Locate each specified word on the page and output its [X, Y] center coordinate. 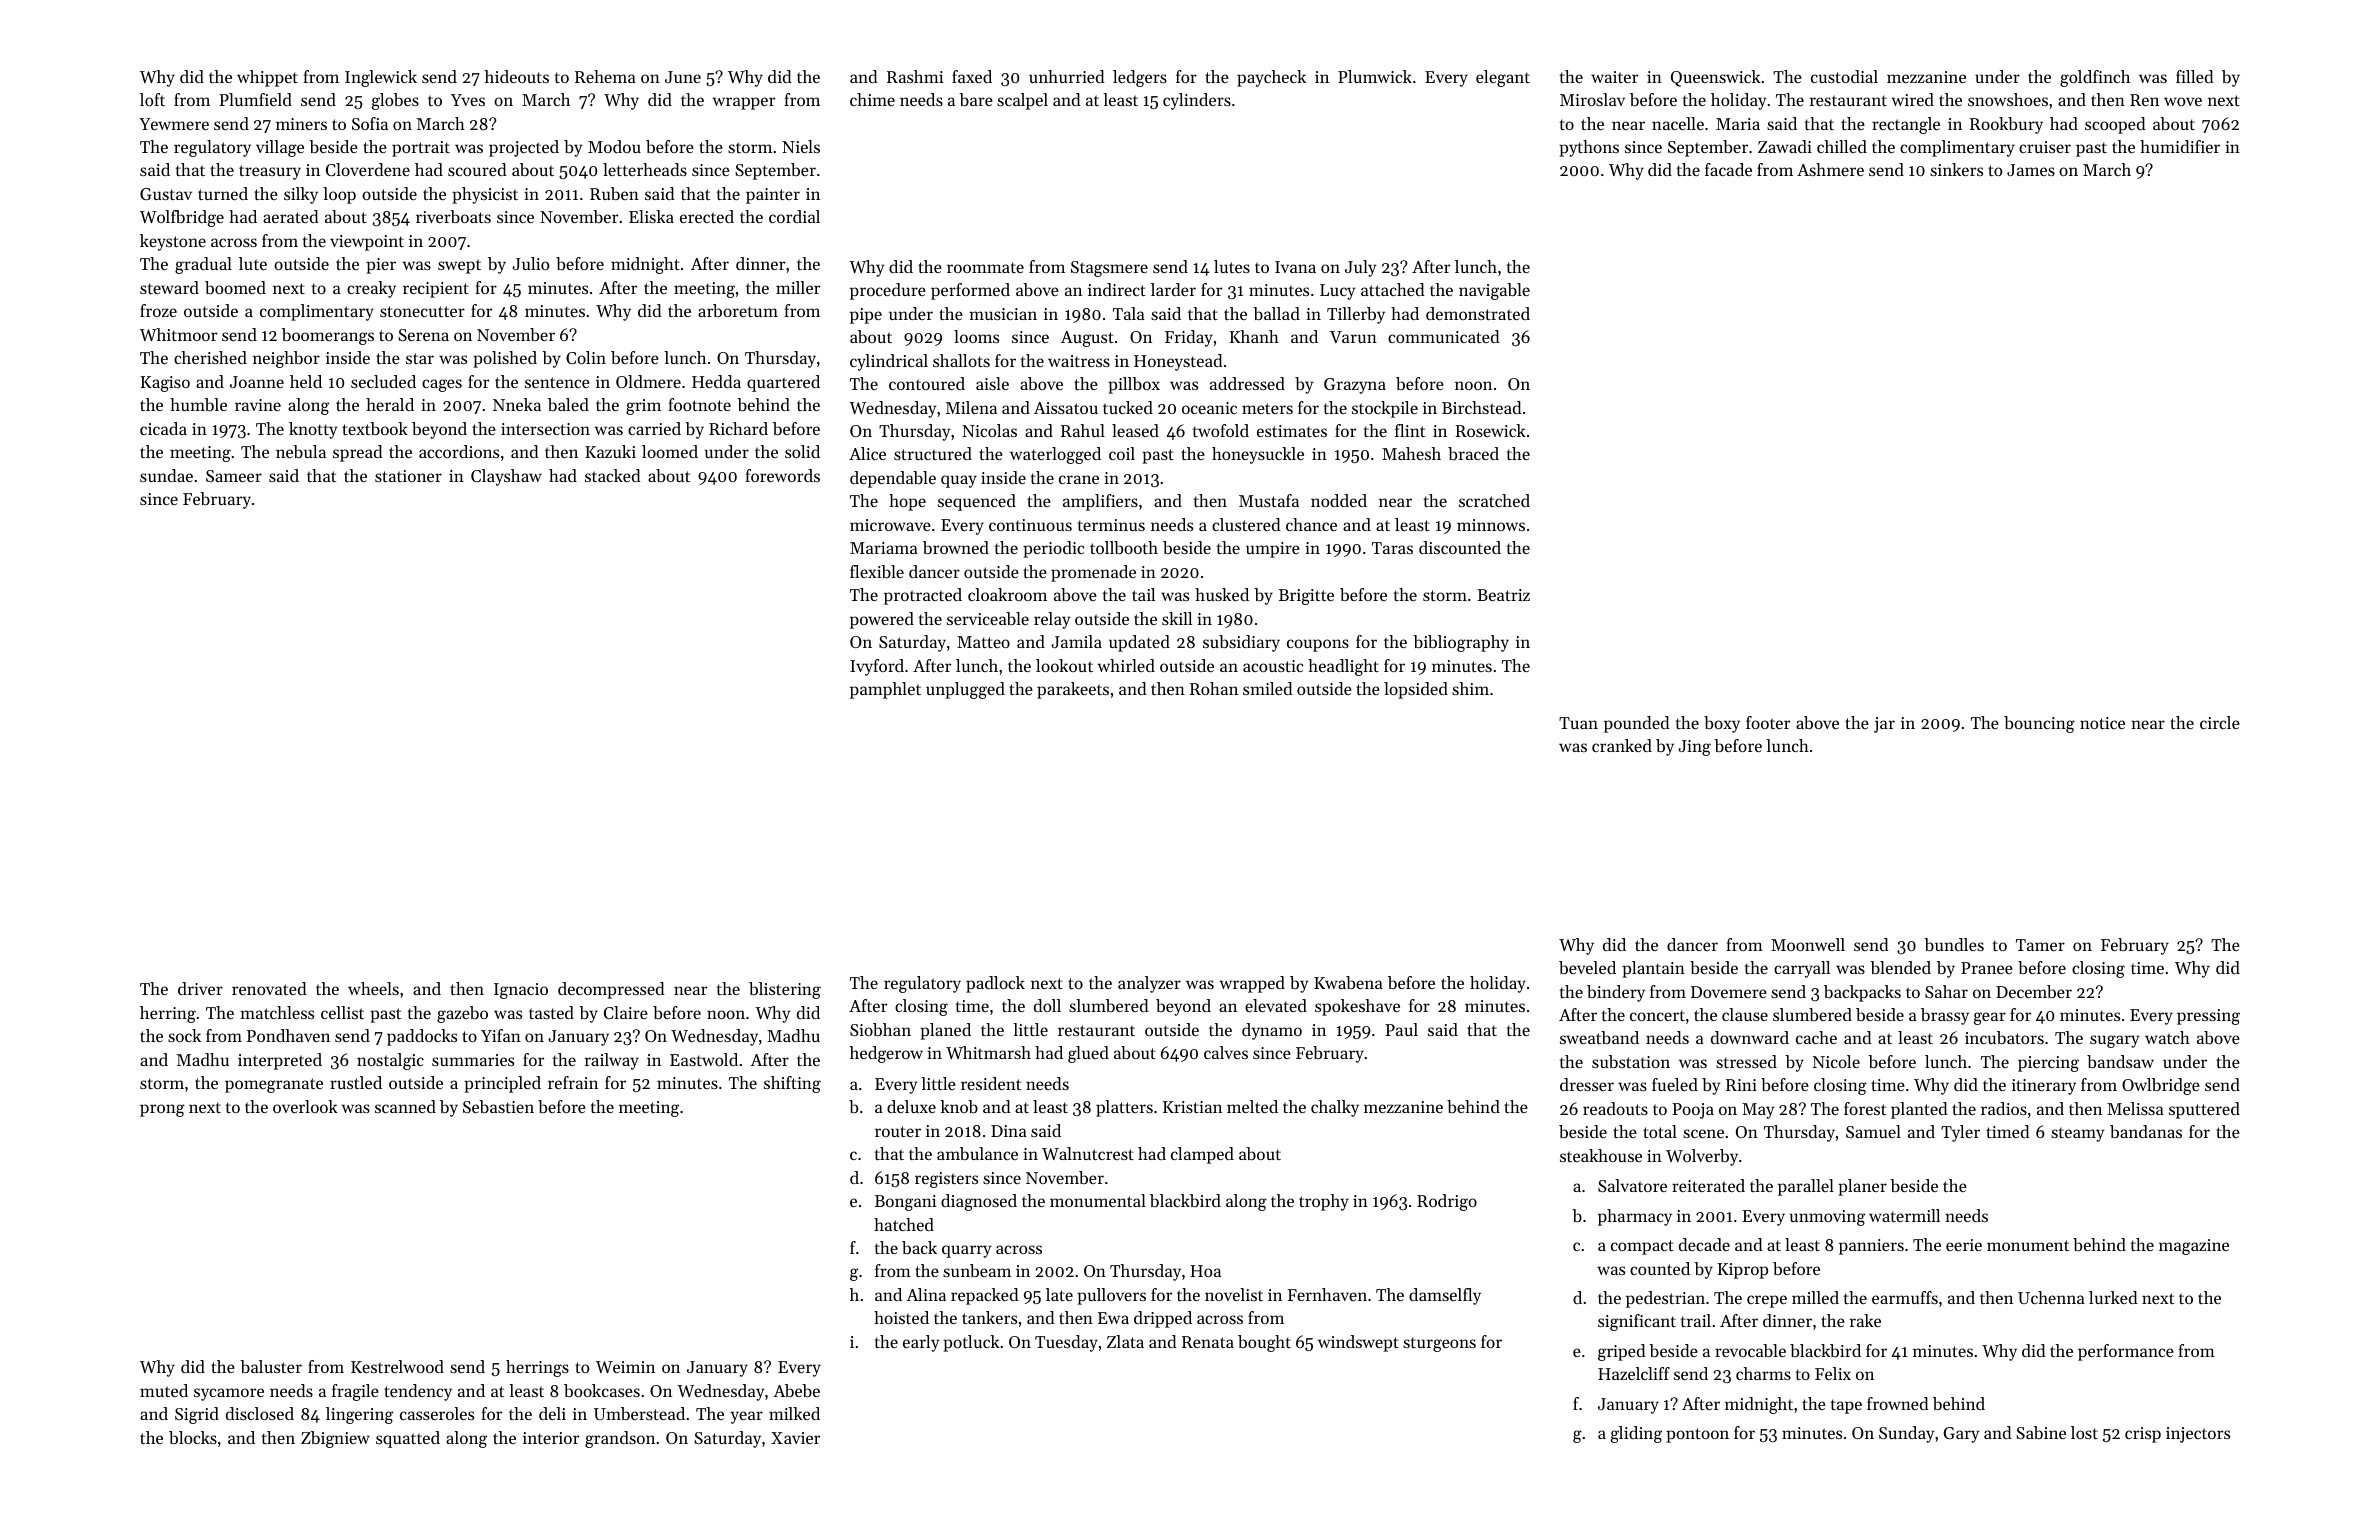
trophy [1324, 1202]
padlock [995, 984]
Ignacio [521, 991]
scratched [1494, 500]
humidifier [2180, 146]
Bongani [905, 1203]
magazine [2194, 1247]
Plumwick [1375, 76]
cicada [163, 428]
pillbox [1134, 385]
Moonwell [1808, 944]
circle [2220, 722]
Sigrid [197, 1415]
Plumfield [255, 99]
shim [1470, 688]
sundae [166, 475]
